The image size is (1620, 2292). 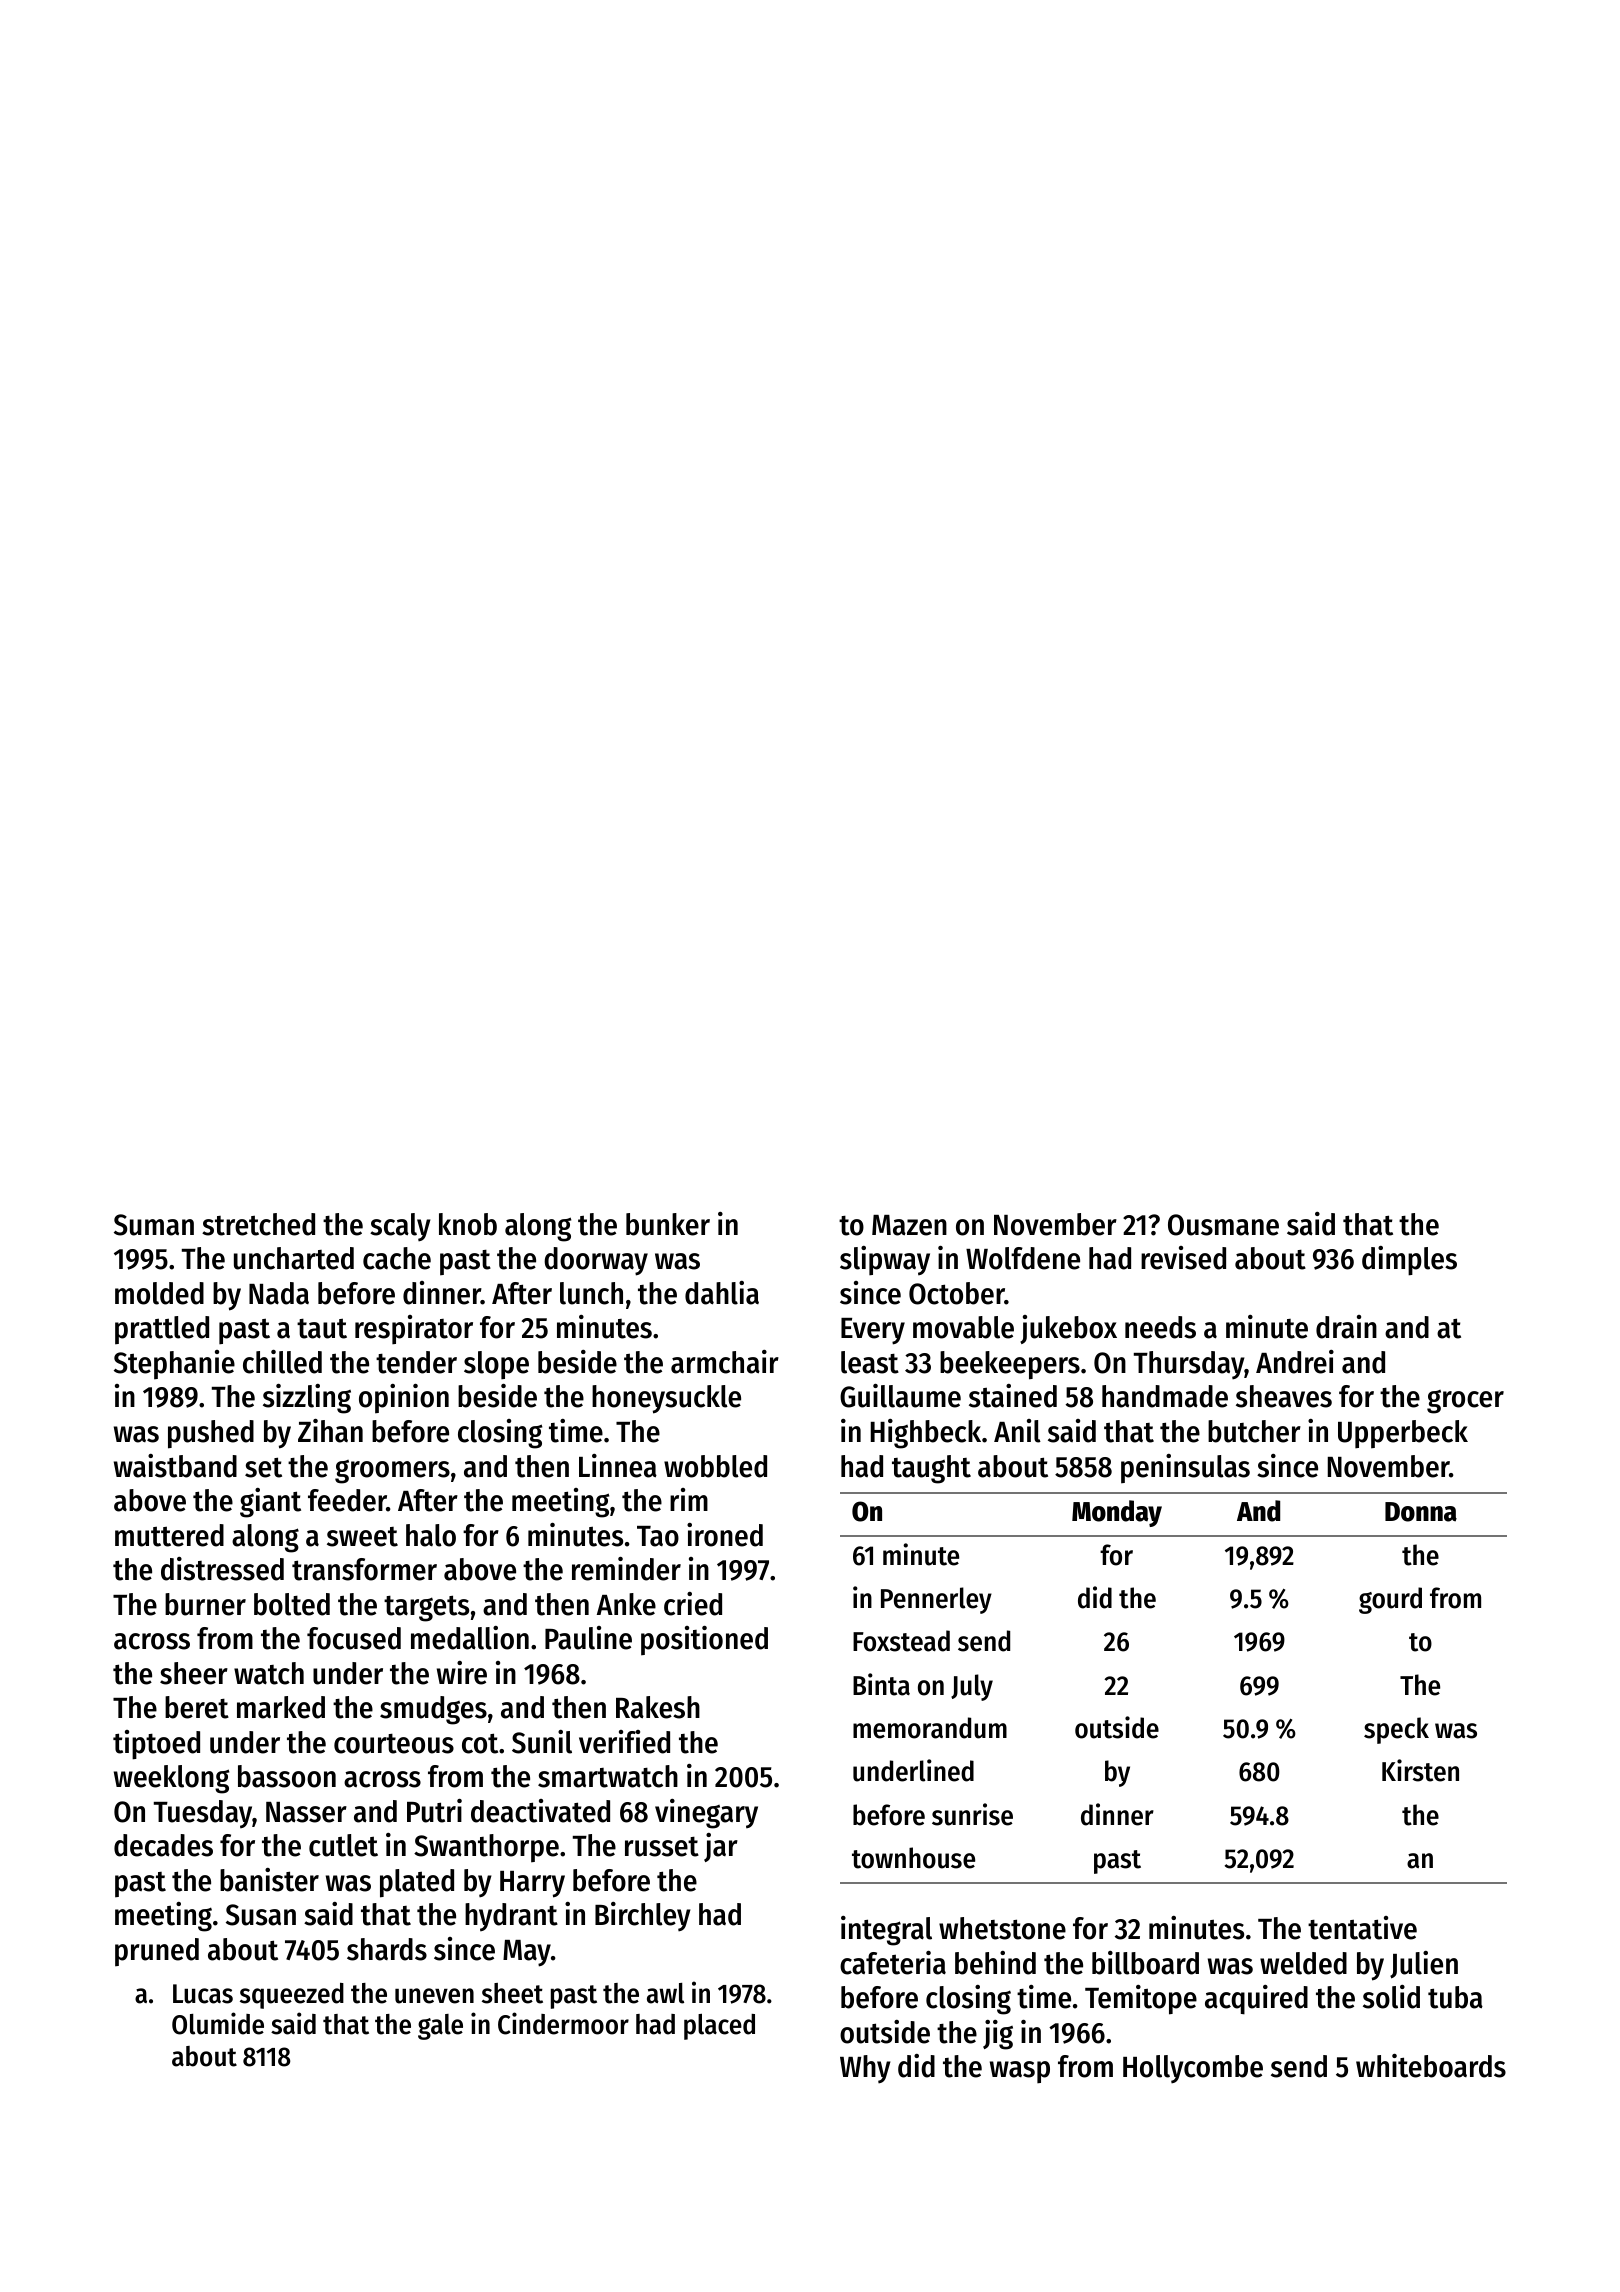 I want to click on handmade, so click(x=1165, y=1396).
